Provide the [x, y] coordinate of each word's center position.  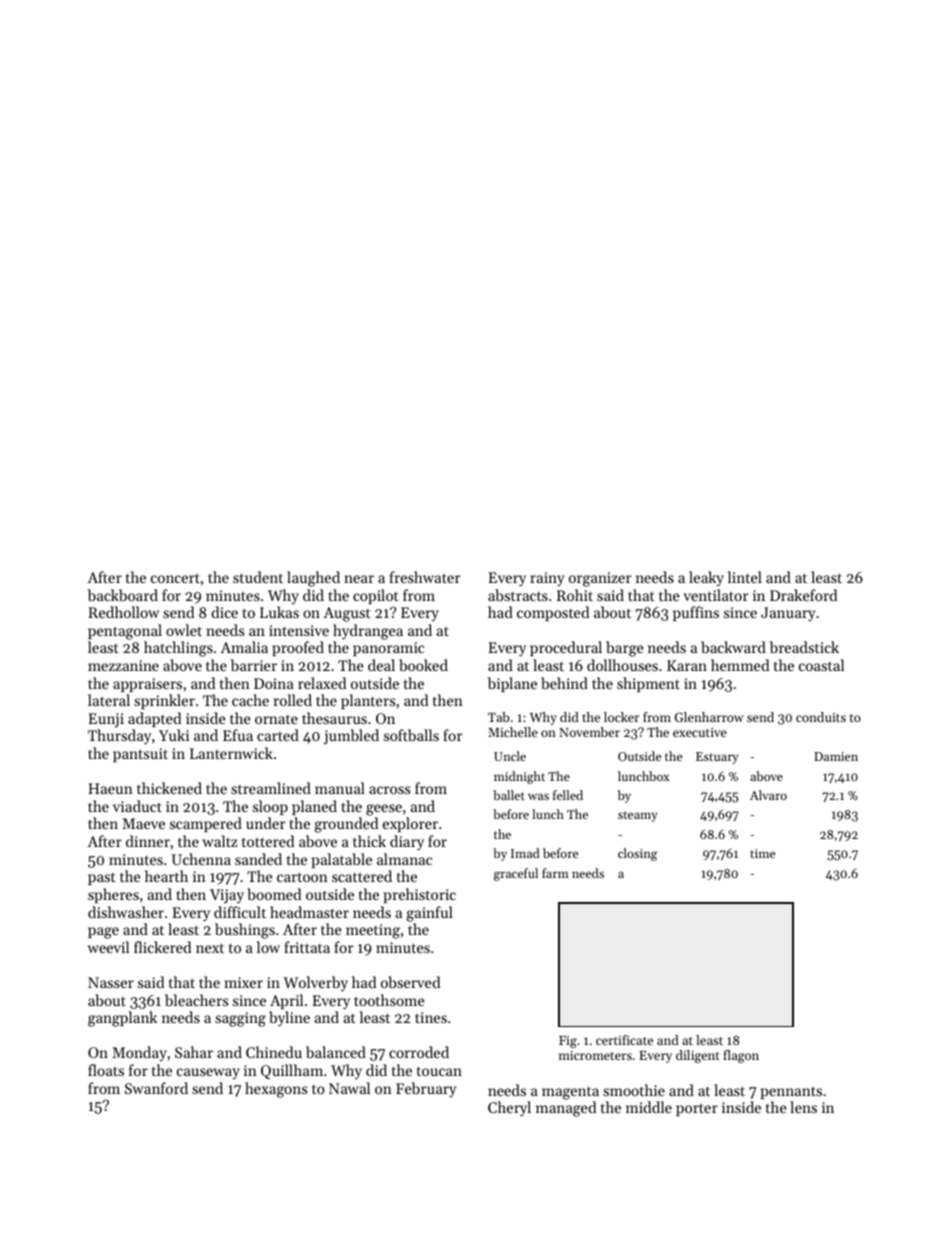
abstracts [518, 595]
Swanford [156, 1088]
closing [637, 854]
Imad [525, 853]
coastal [821, 665]
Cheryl [509, 1109]
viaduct [137, 806]
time [762, 853]
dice [224, 612]
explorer [410, 824]
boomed [274, 894]
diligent [698, 1056]
